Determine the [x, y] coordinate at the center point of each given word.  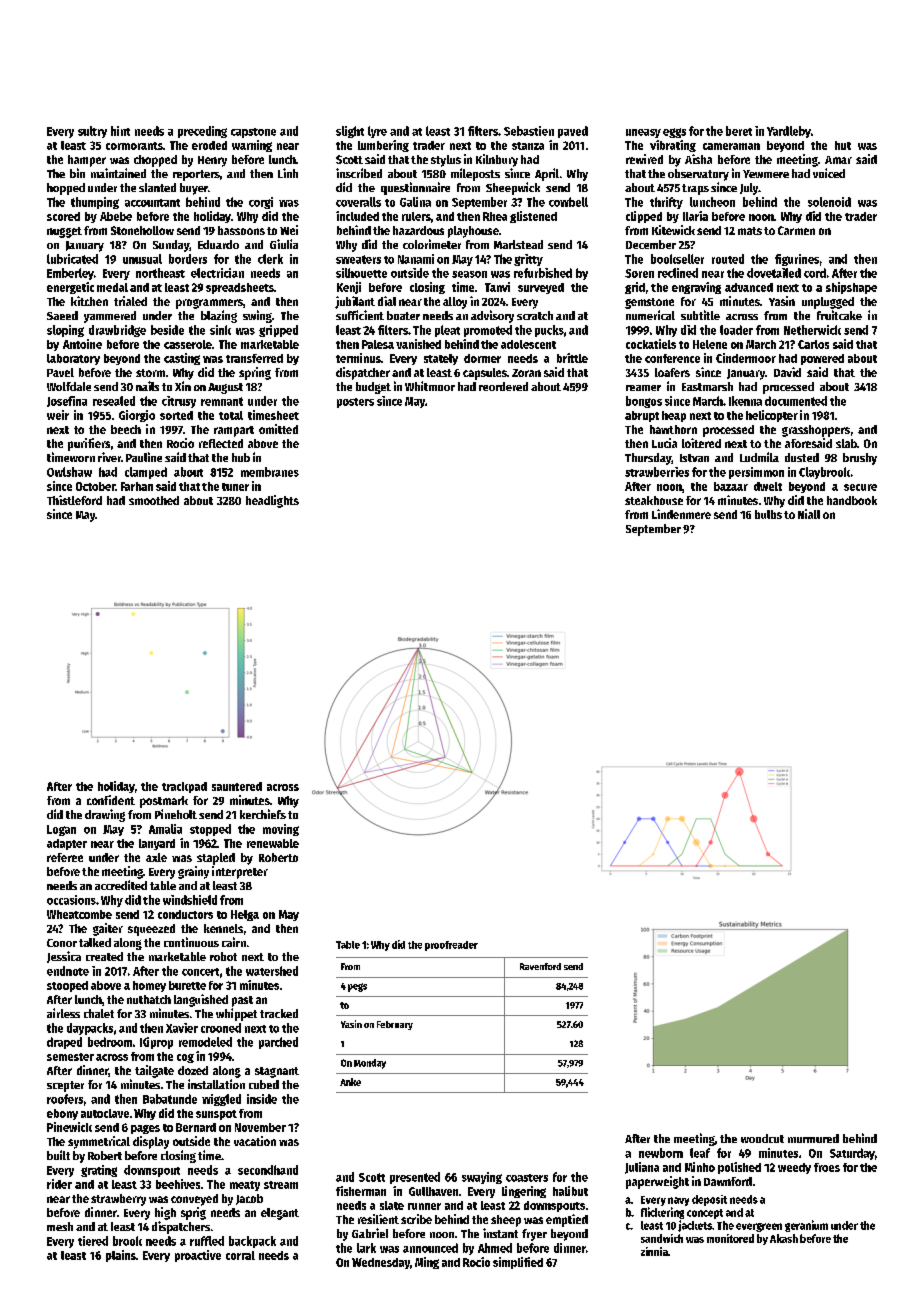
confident [111, 800]
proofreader [451, 946]
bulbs [768, 514]
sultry [92, 132]
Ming [427, 1263]
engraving [696, 288]
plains [121, 1256]
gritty [528, 260]
